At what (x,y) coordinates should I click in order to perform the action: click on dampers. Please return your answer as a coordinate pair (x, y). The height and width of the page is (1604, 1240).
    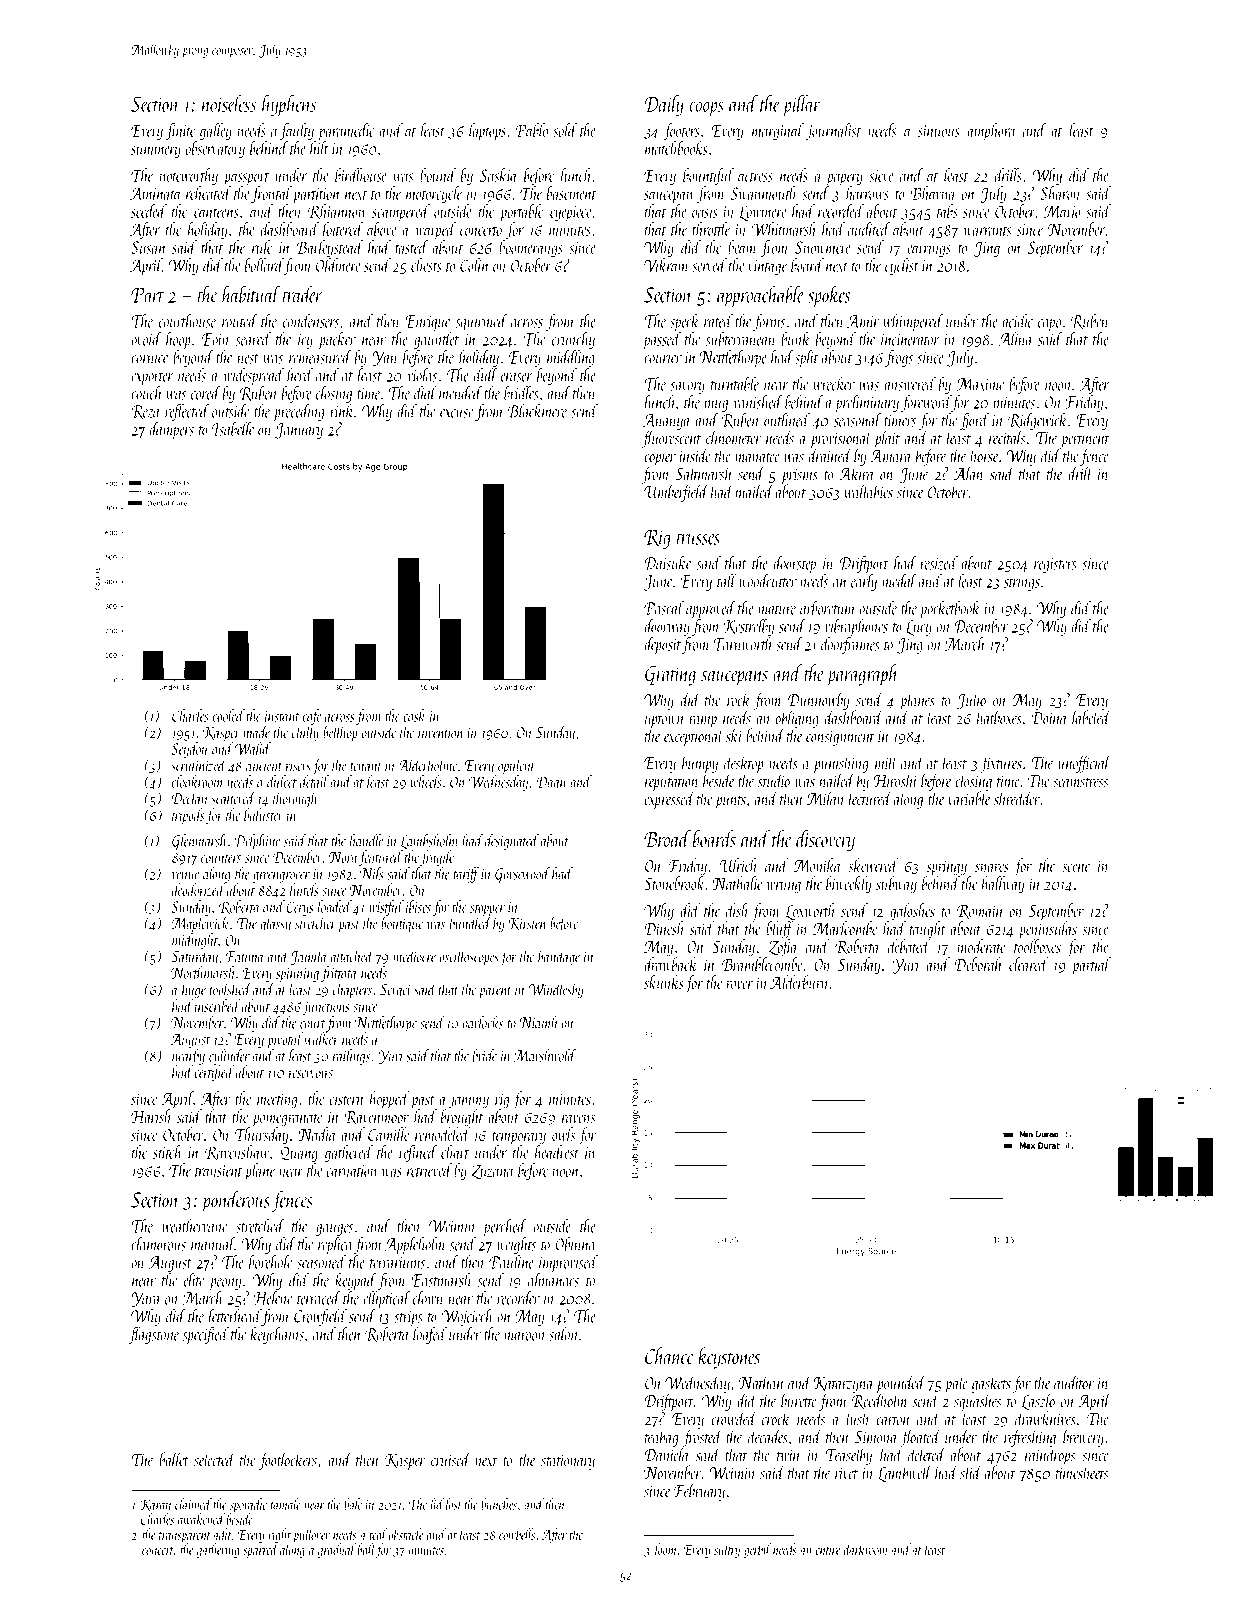
    Looking at the image, I should click on (171, 430).
